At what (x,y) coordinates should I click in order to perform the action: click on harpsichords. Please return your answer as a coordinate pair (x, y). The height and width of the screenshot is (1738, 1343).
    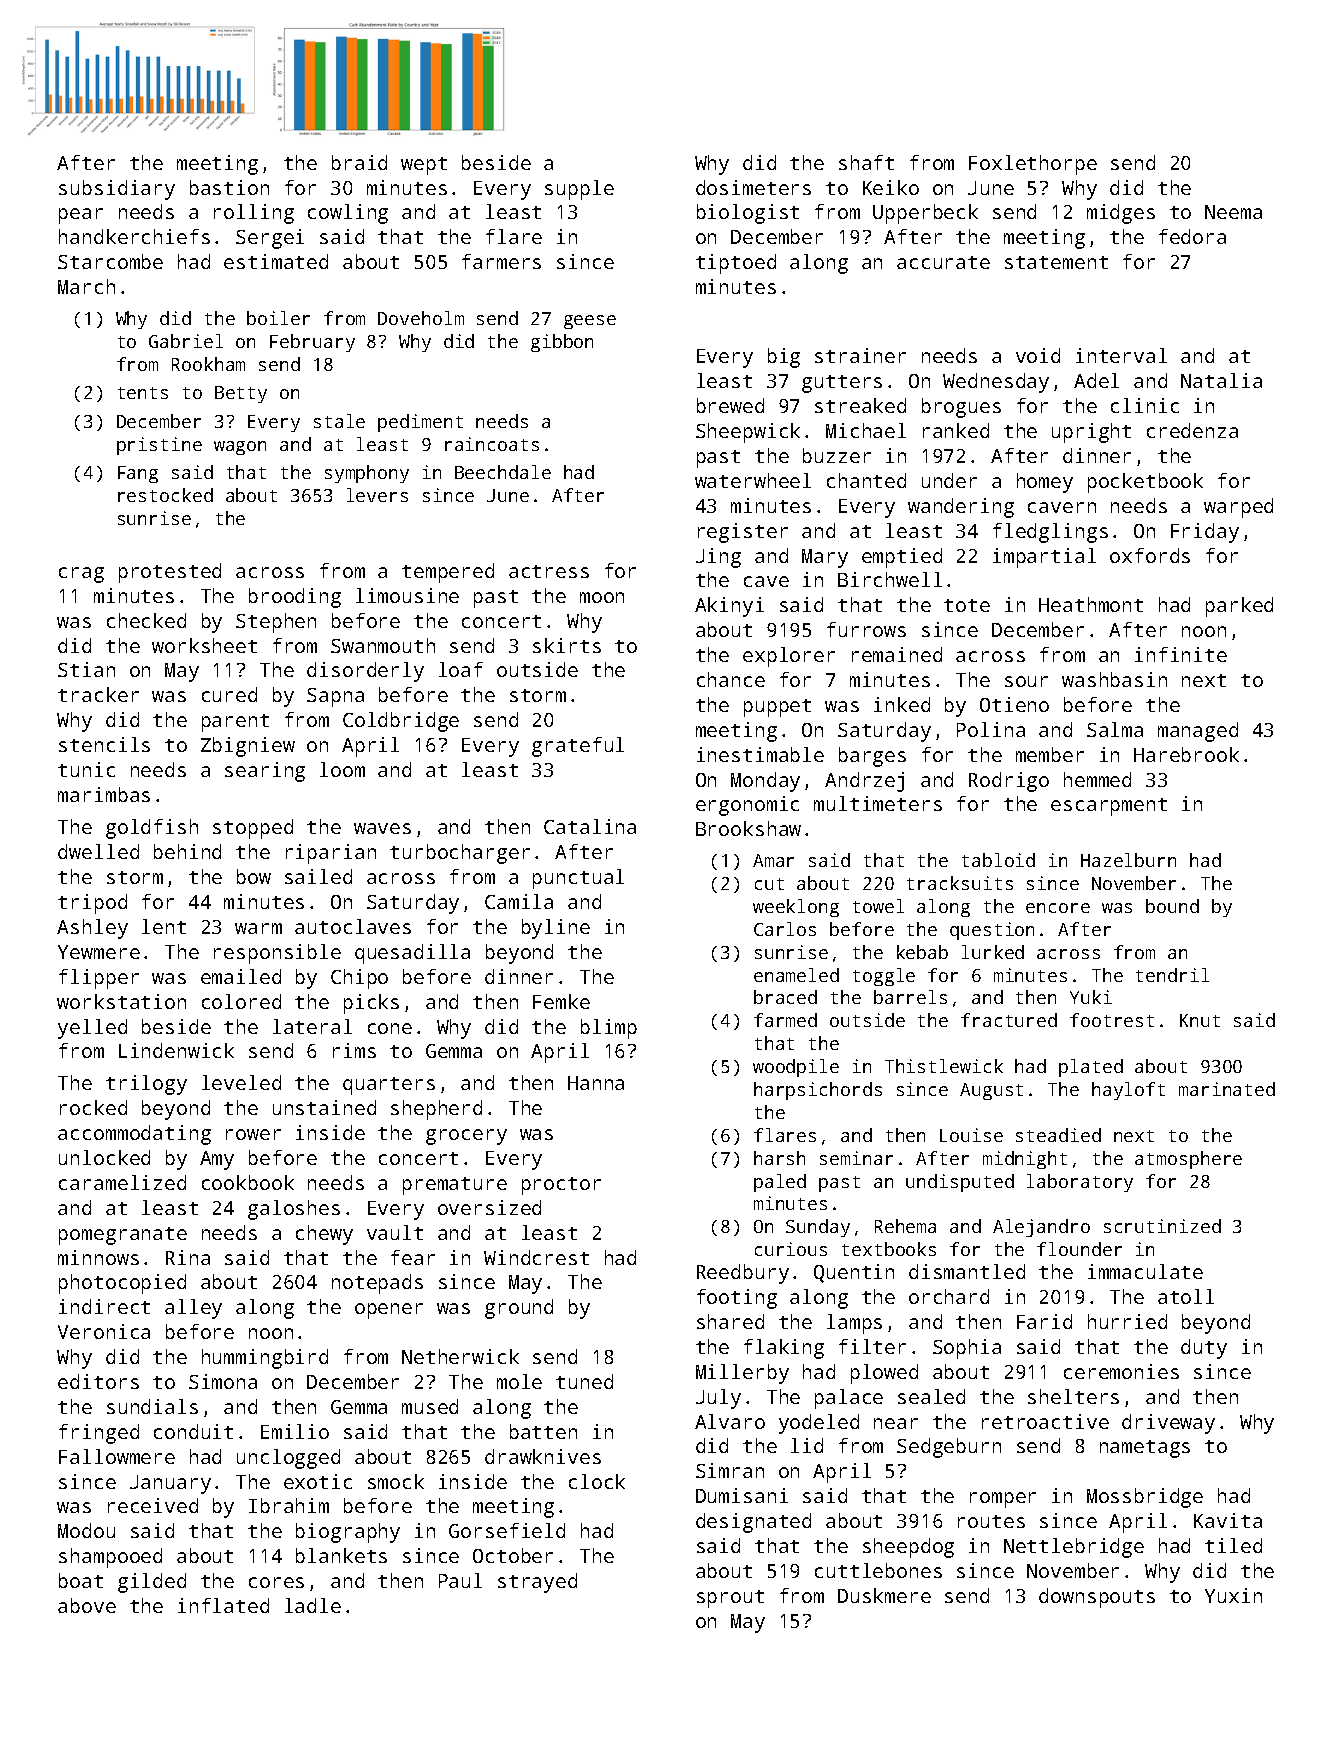
    Looking at the image, I should click on (818, 1091).
